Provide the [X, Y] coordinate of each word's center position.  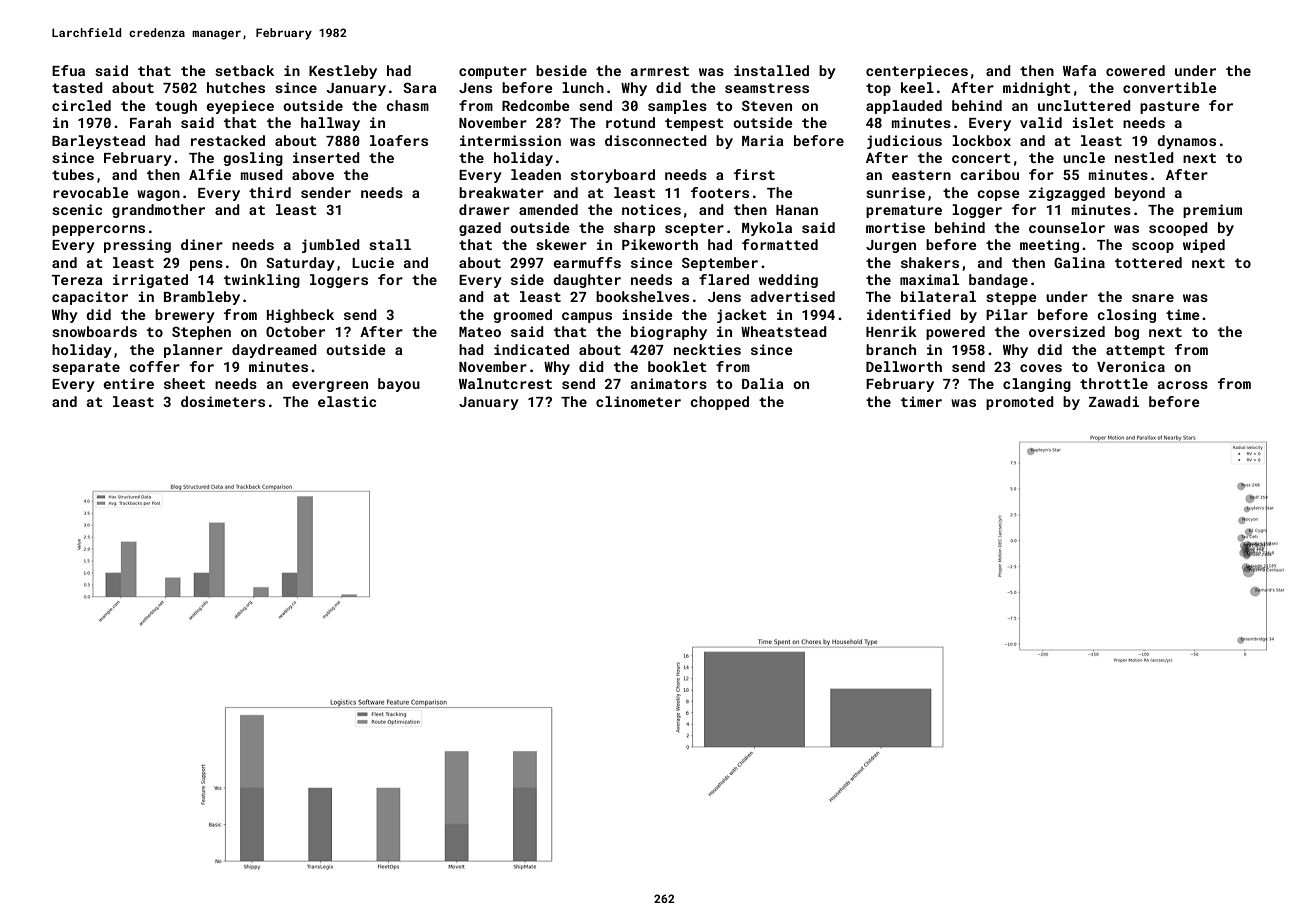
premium [1212, 211]
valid [1041, 122]
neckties [707, 349]
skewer [561, 244]
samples [677, 107]
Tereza [77, 280]
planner [193, 351]
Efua [68, 70]
